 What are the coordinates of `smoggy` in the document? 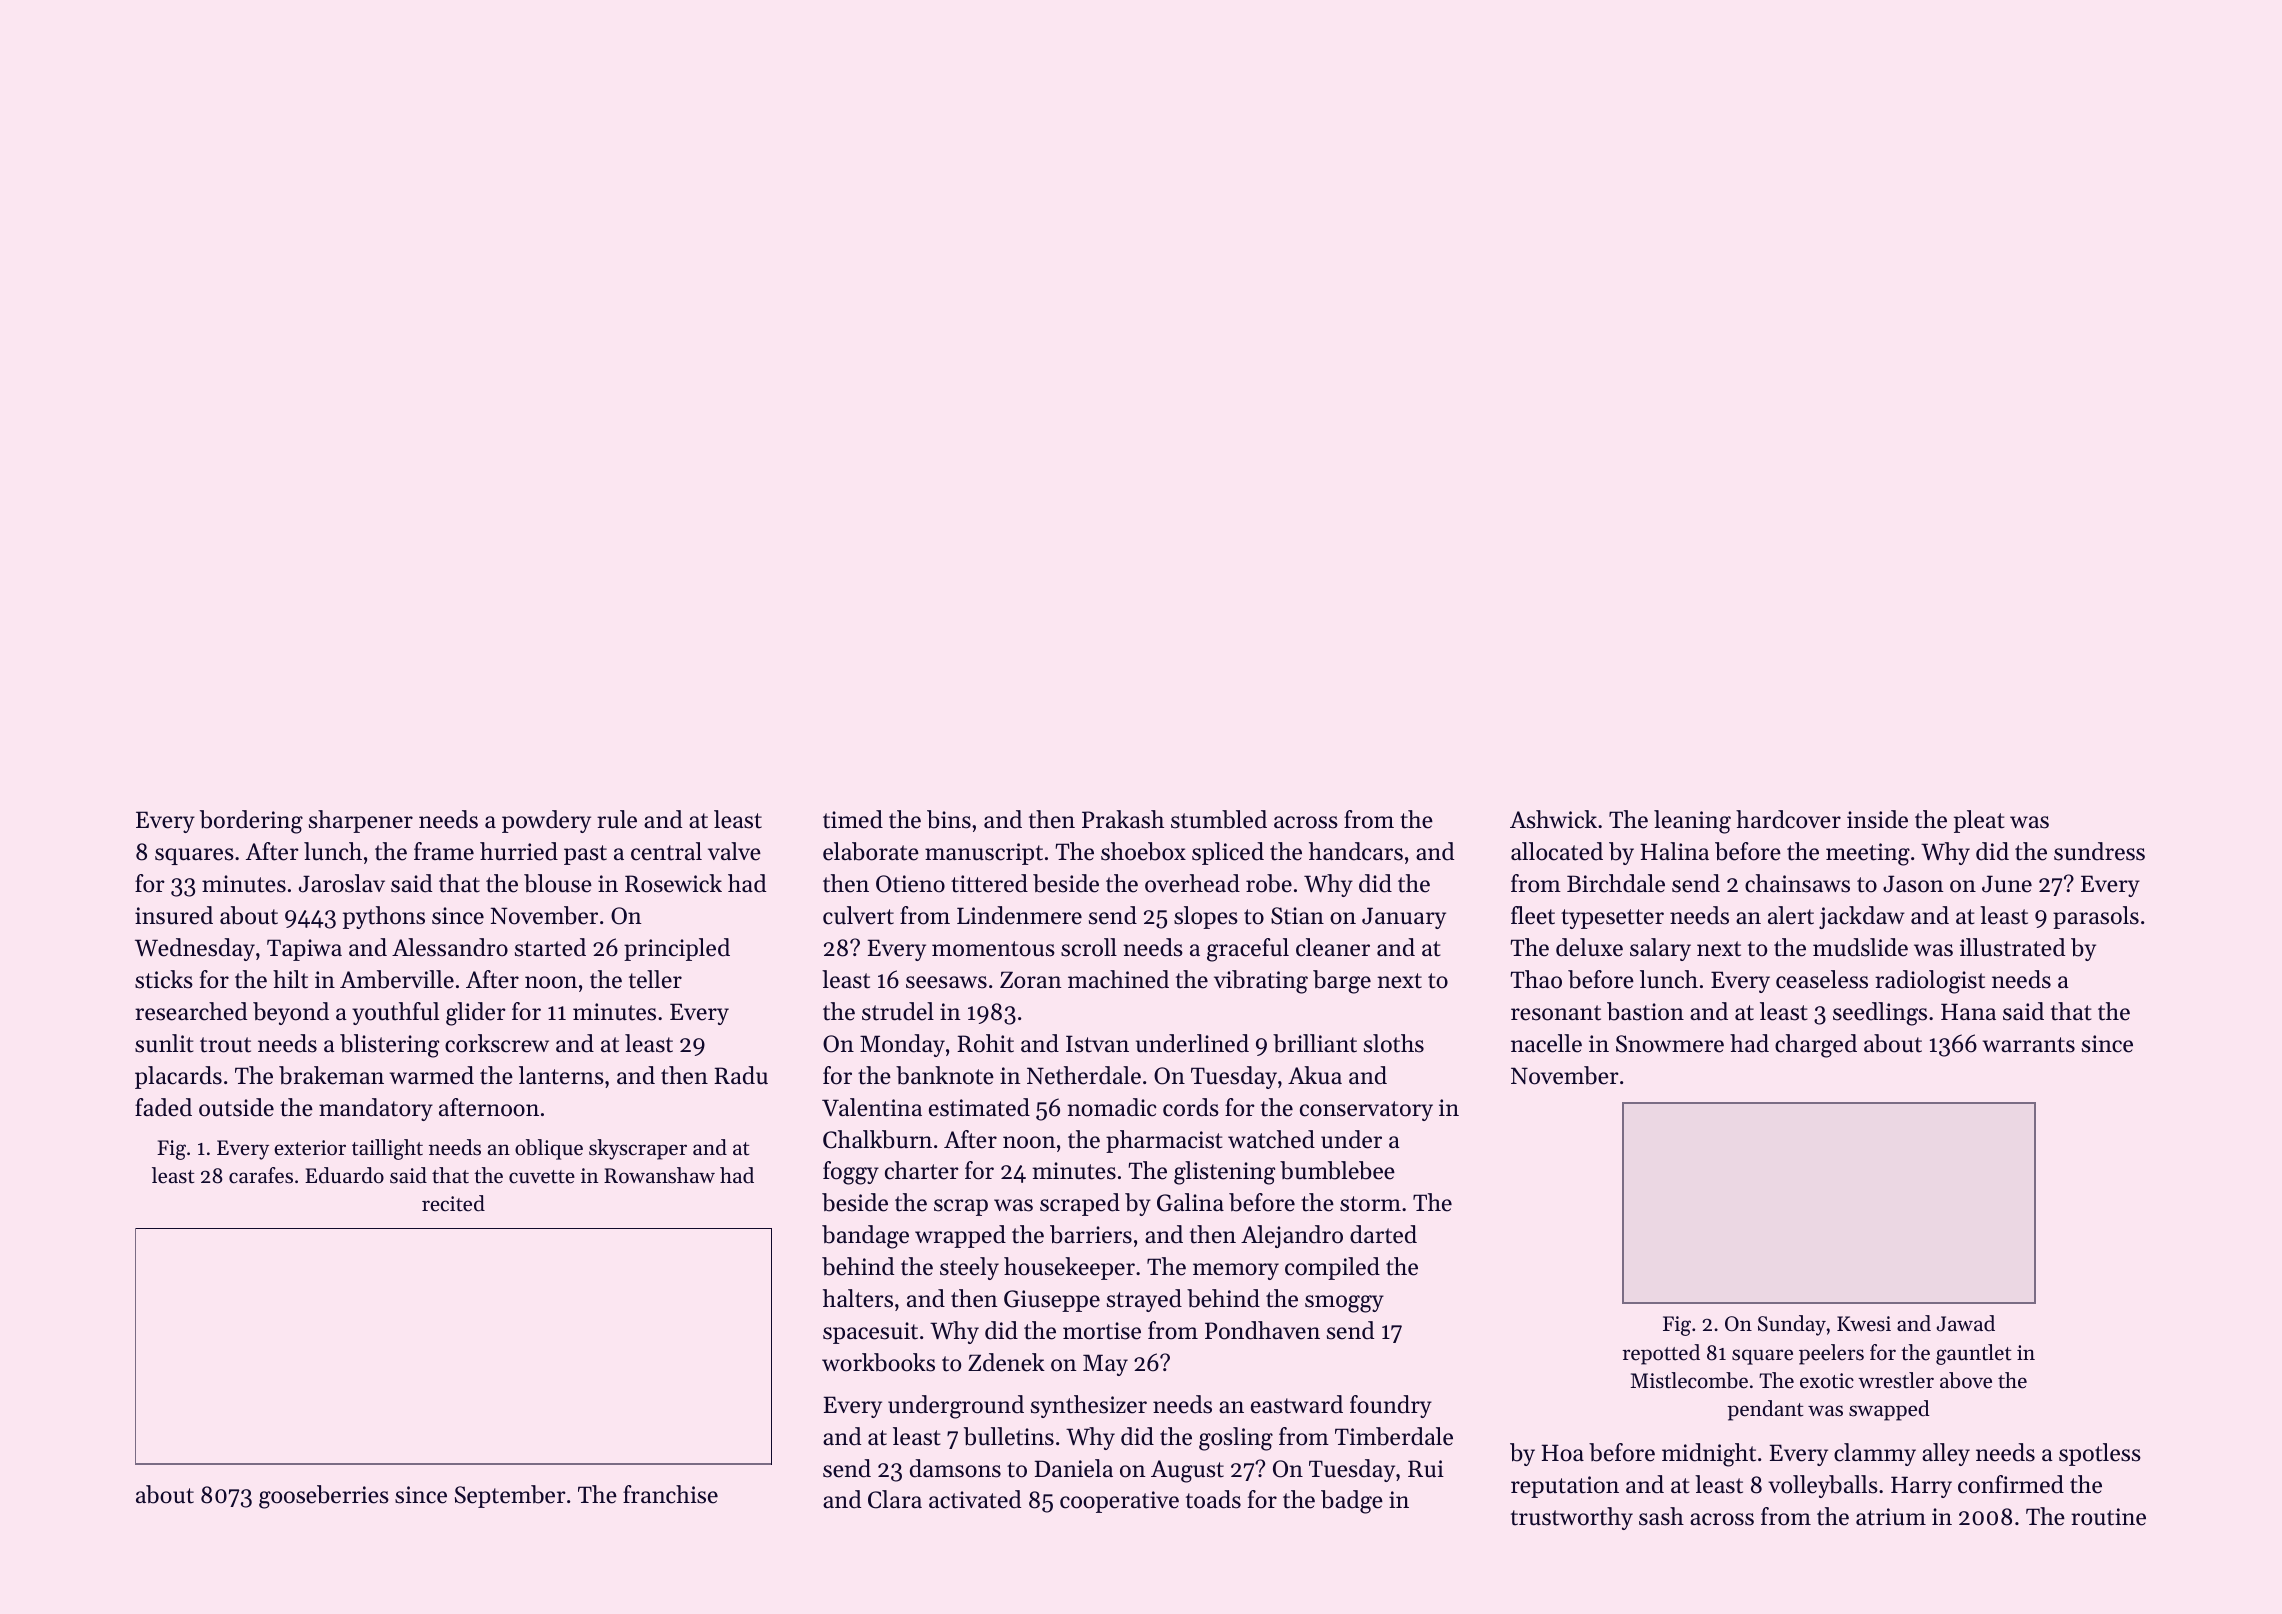 It's located at (1344, 1304).
